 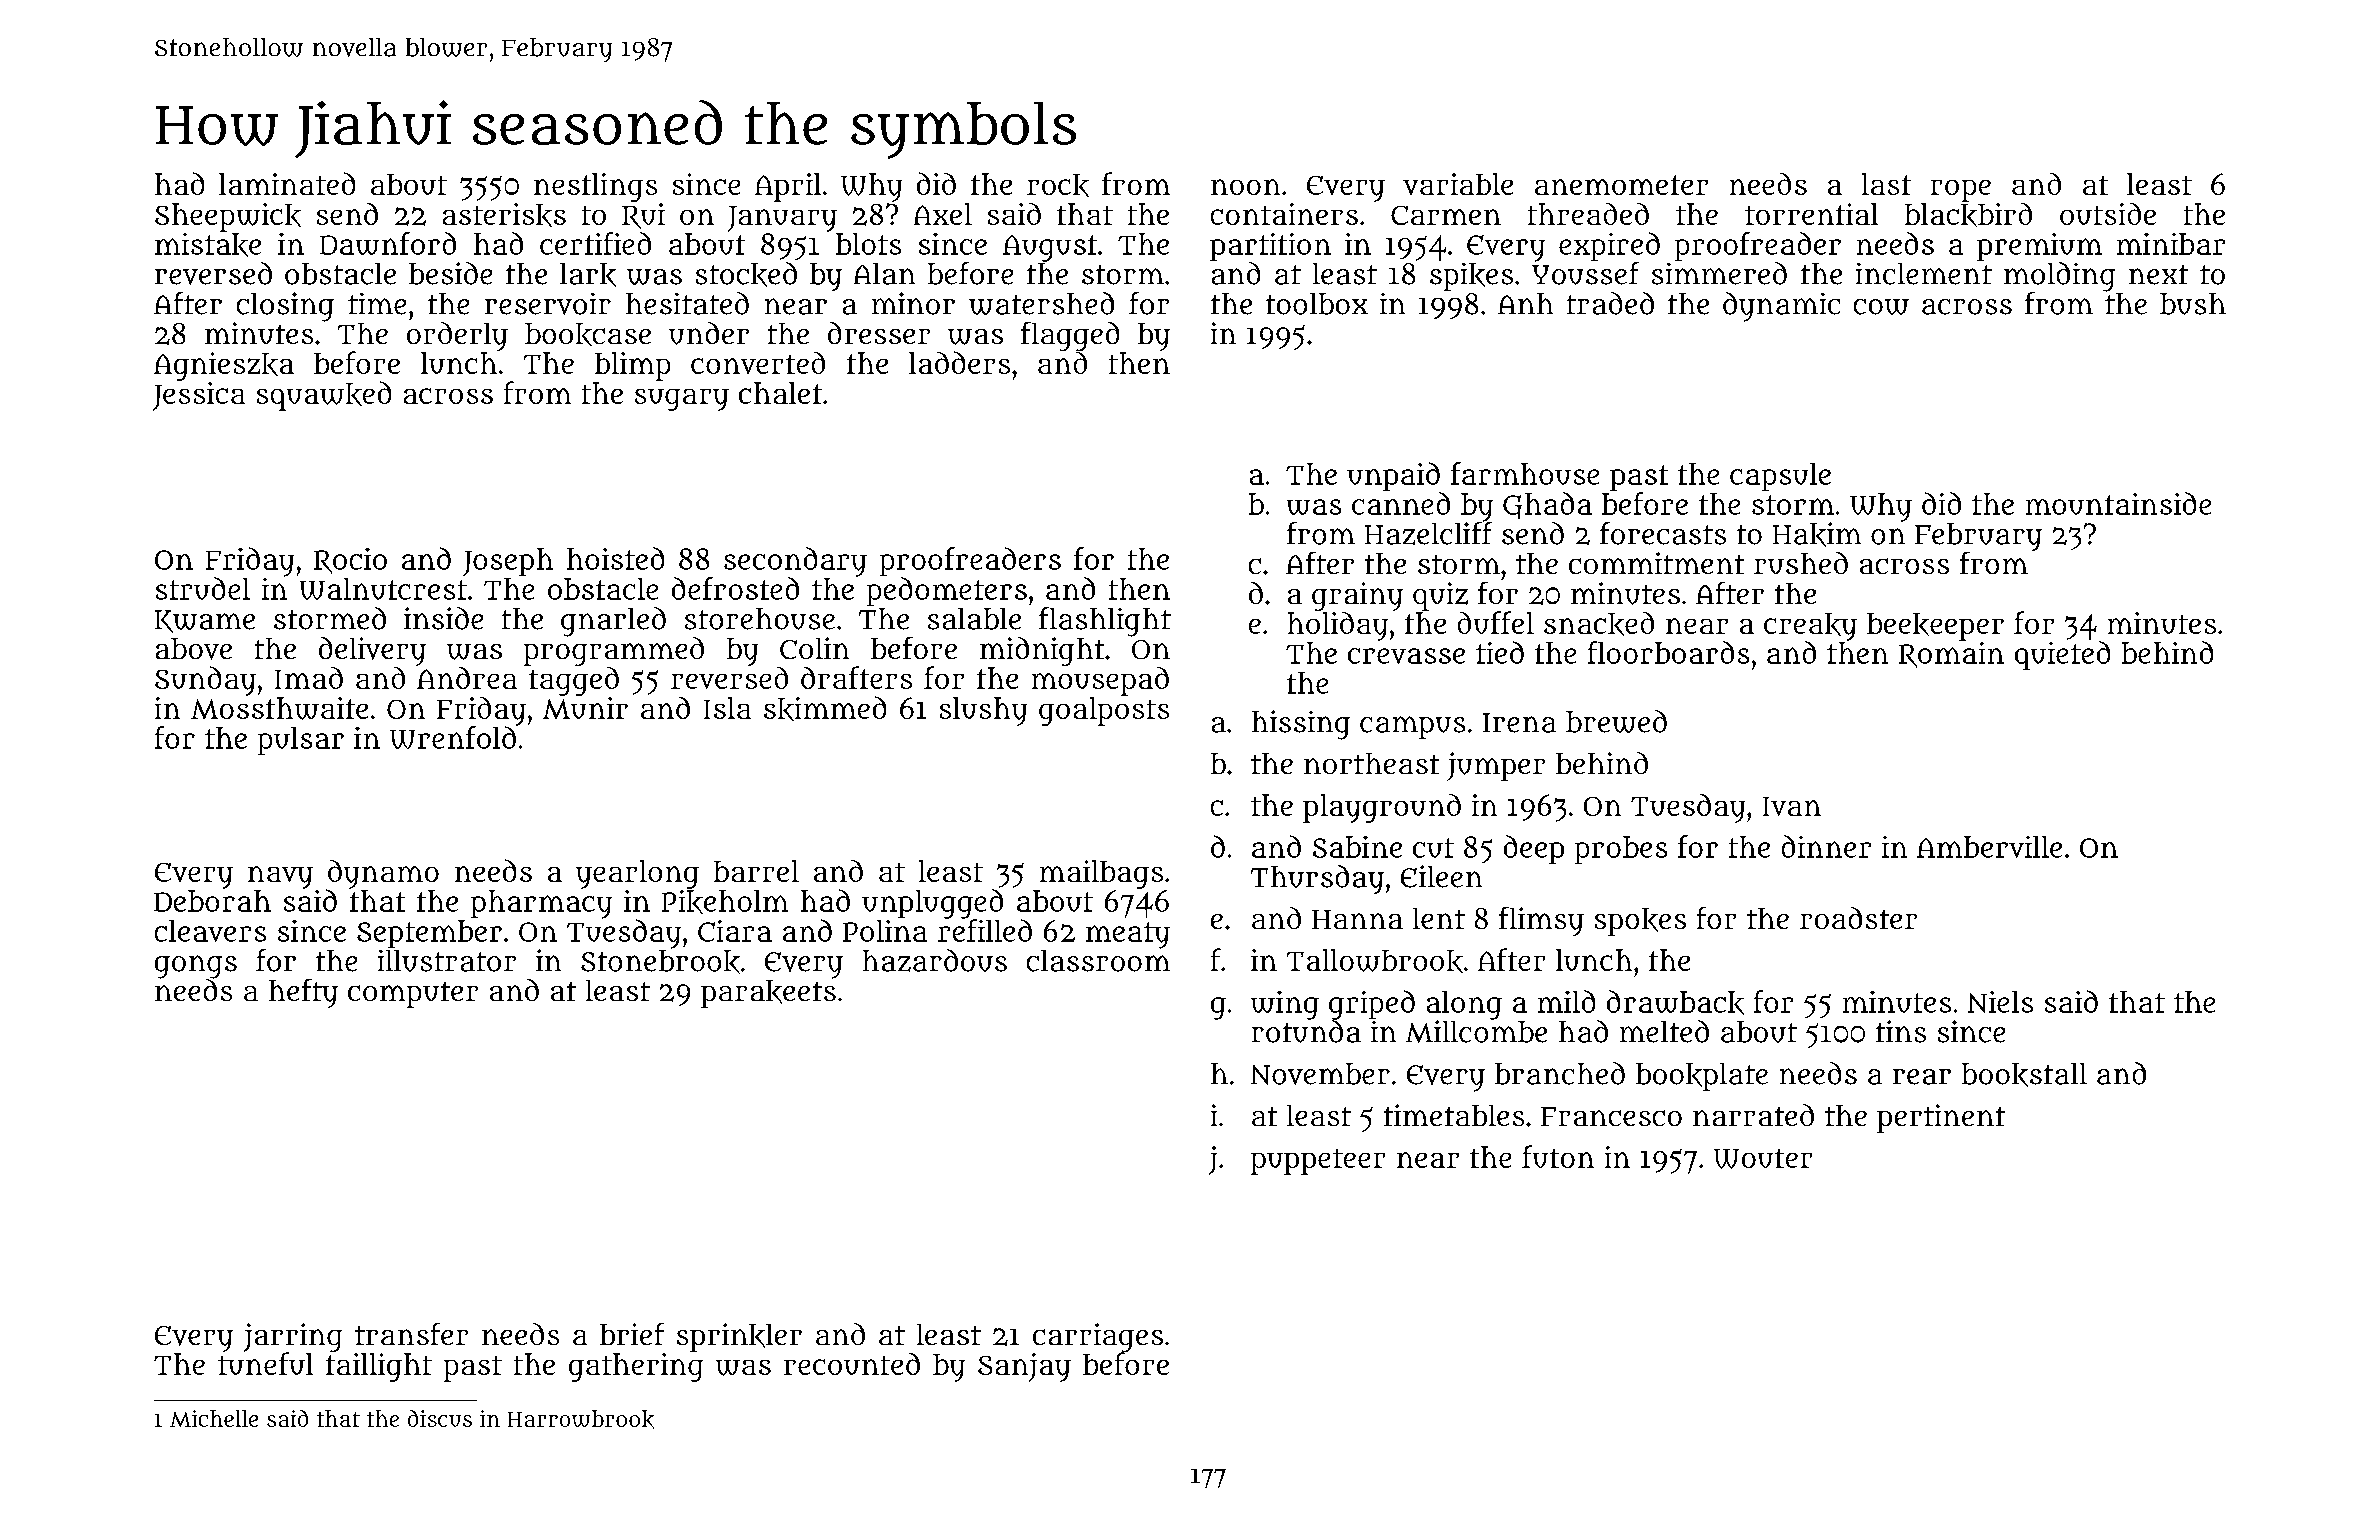 What do you see at coordinates (739, 1337) in the image?
I see `sprinkler` at bounding box center [739, 1337].
